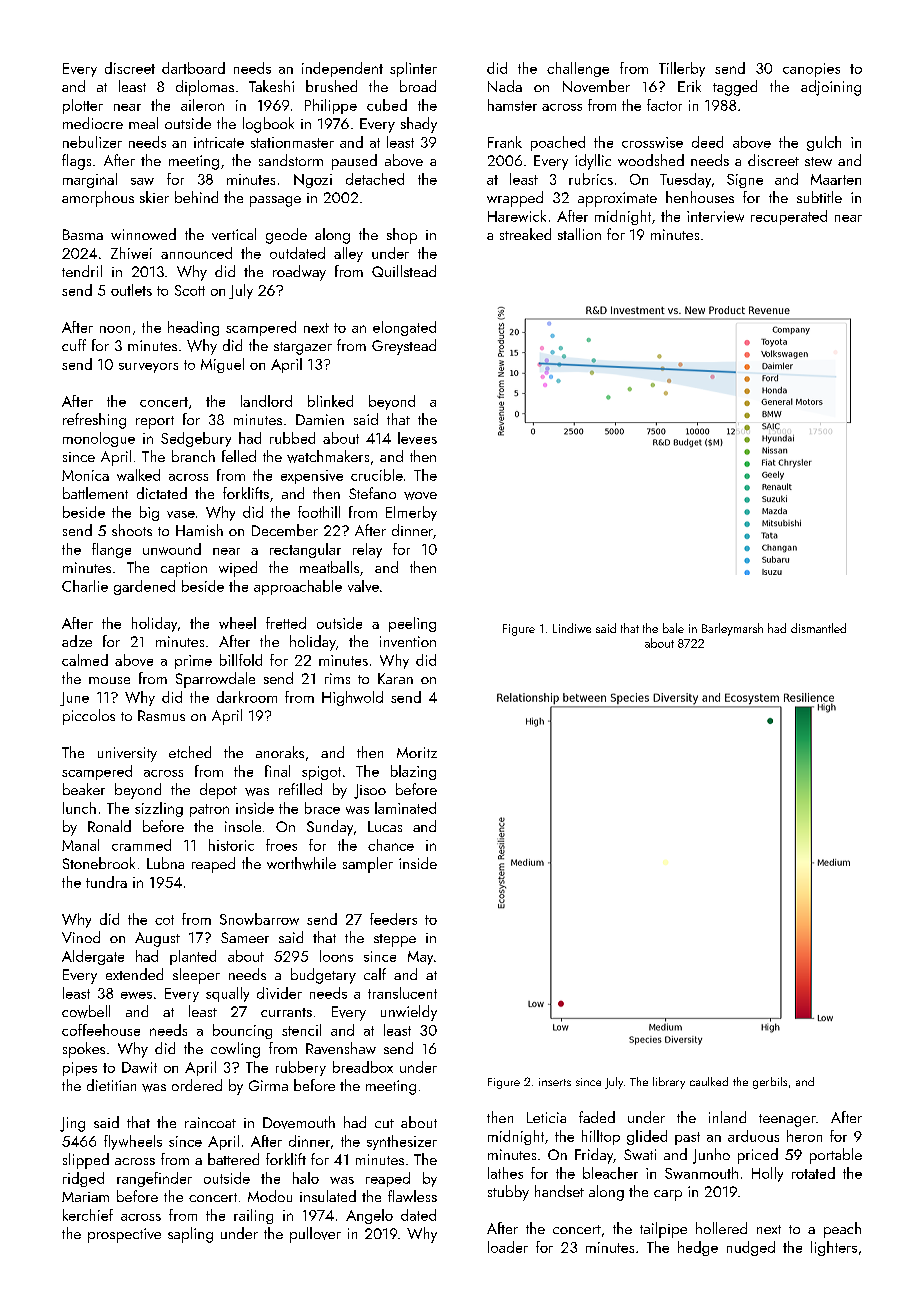  What do you see at coordinates (789, 217) in the document?
I see `recuperated` at bounding box center [789, 217].
